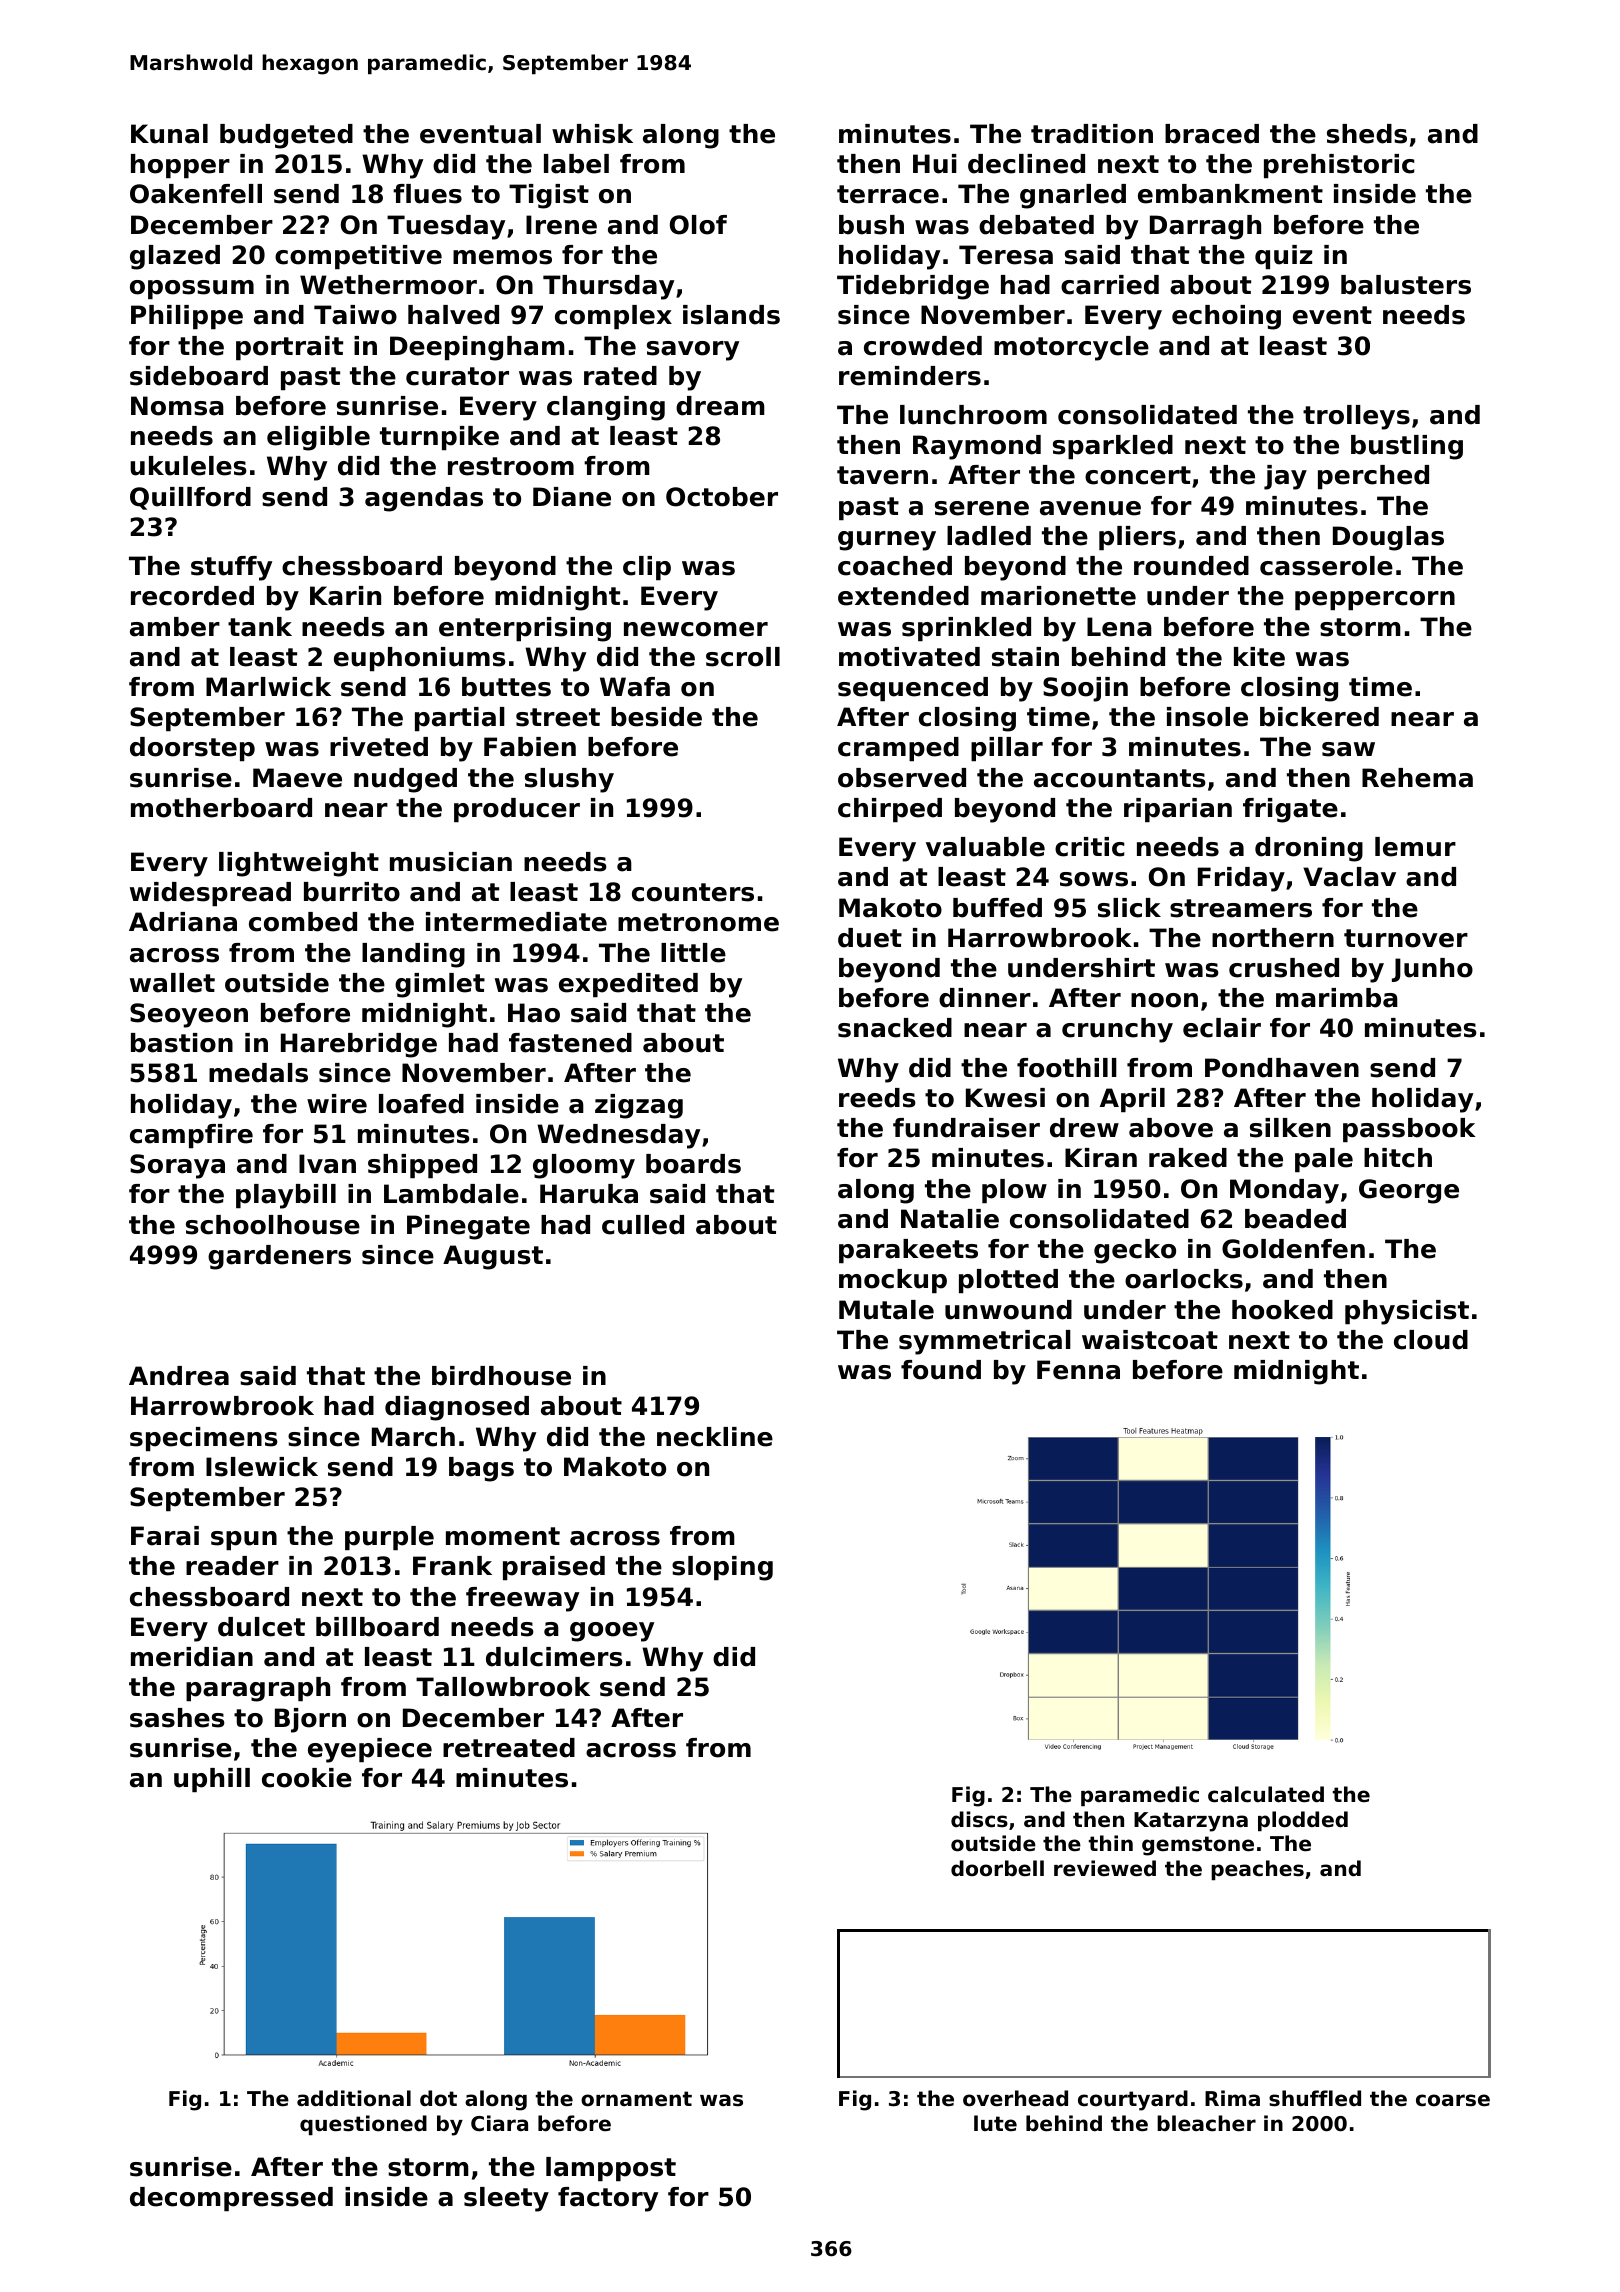 This image has height=2292, width=1620. I want to click on saw, so click(1348, 749).
